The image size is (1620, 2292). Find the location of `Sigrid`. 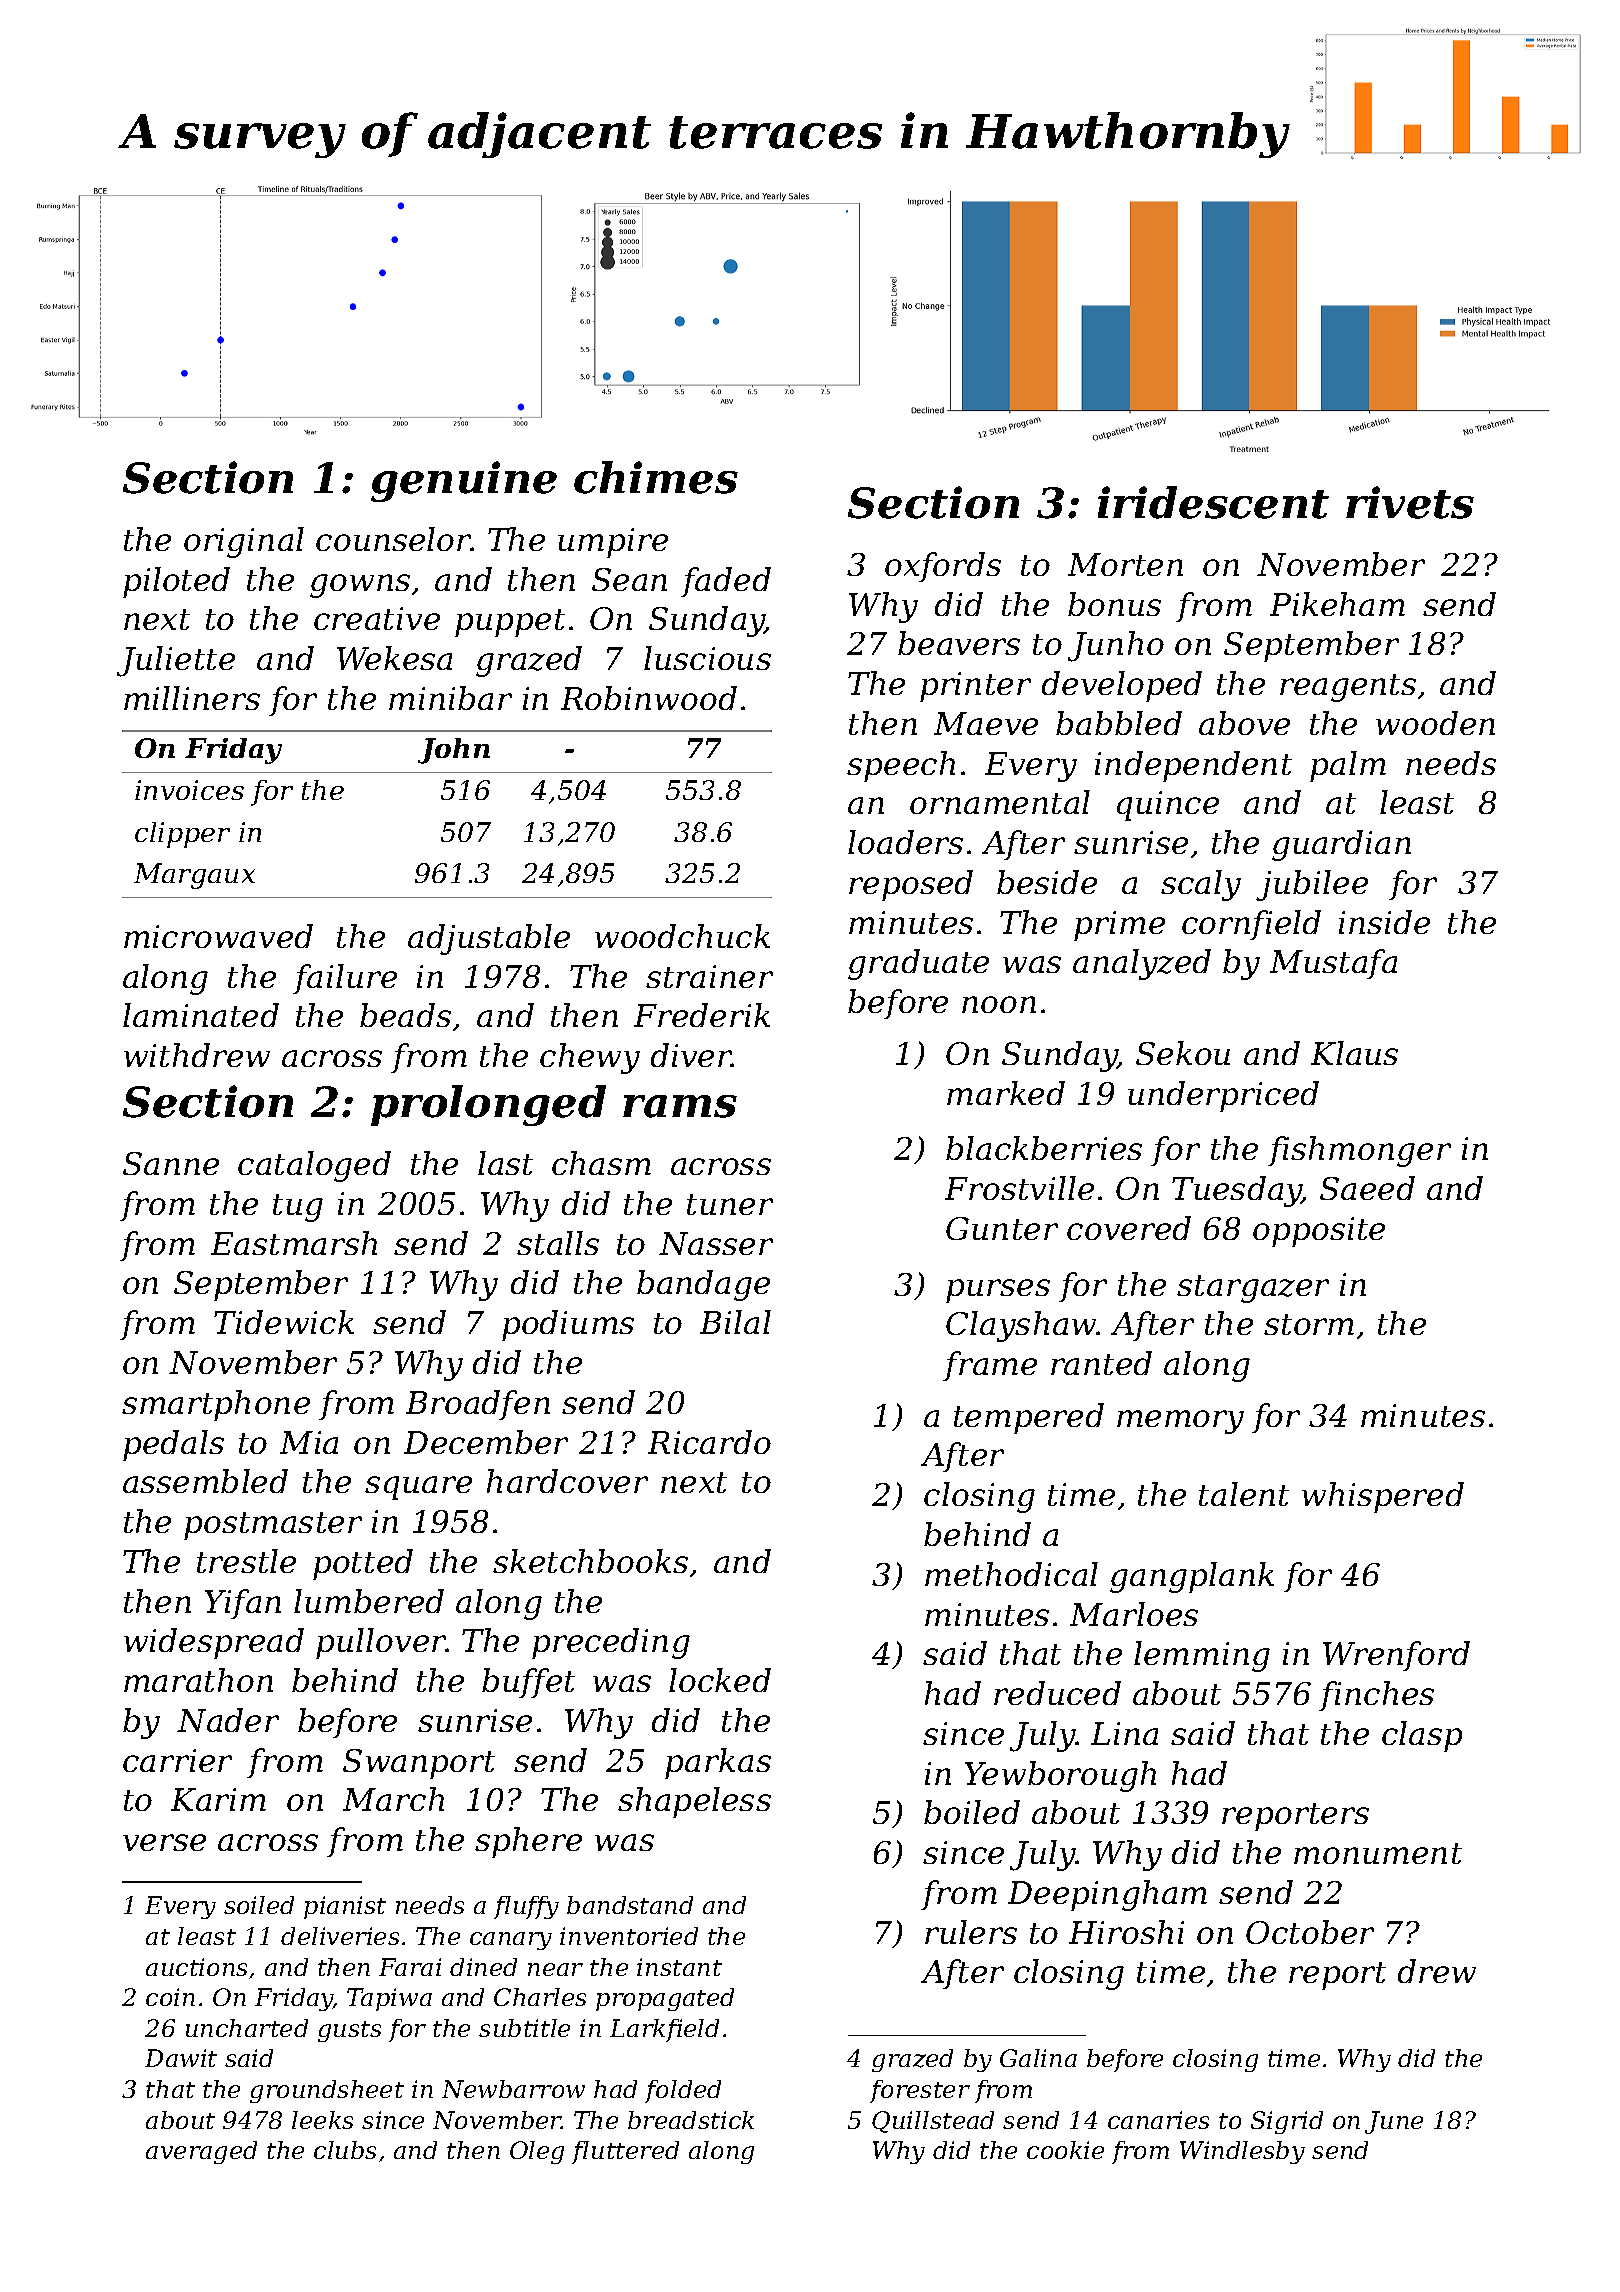

Sigrid is located at coordinates (1287, 2122).
